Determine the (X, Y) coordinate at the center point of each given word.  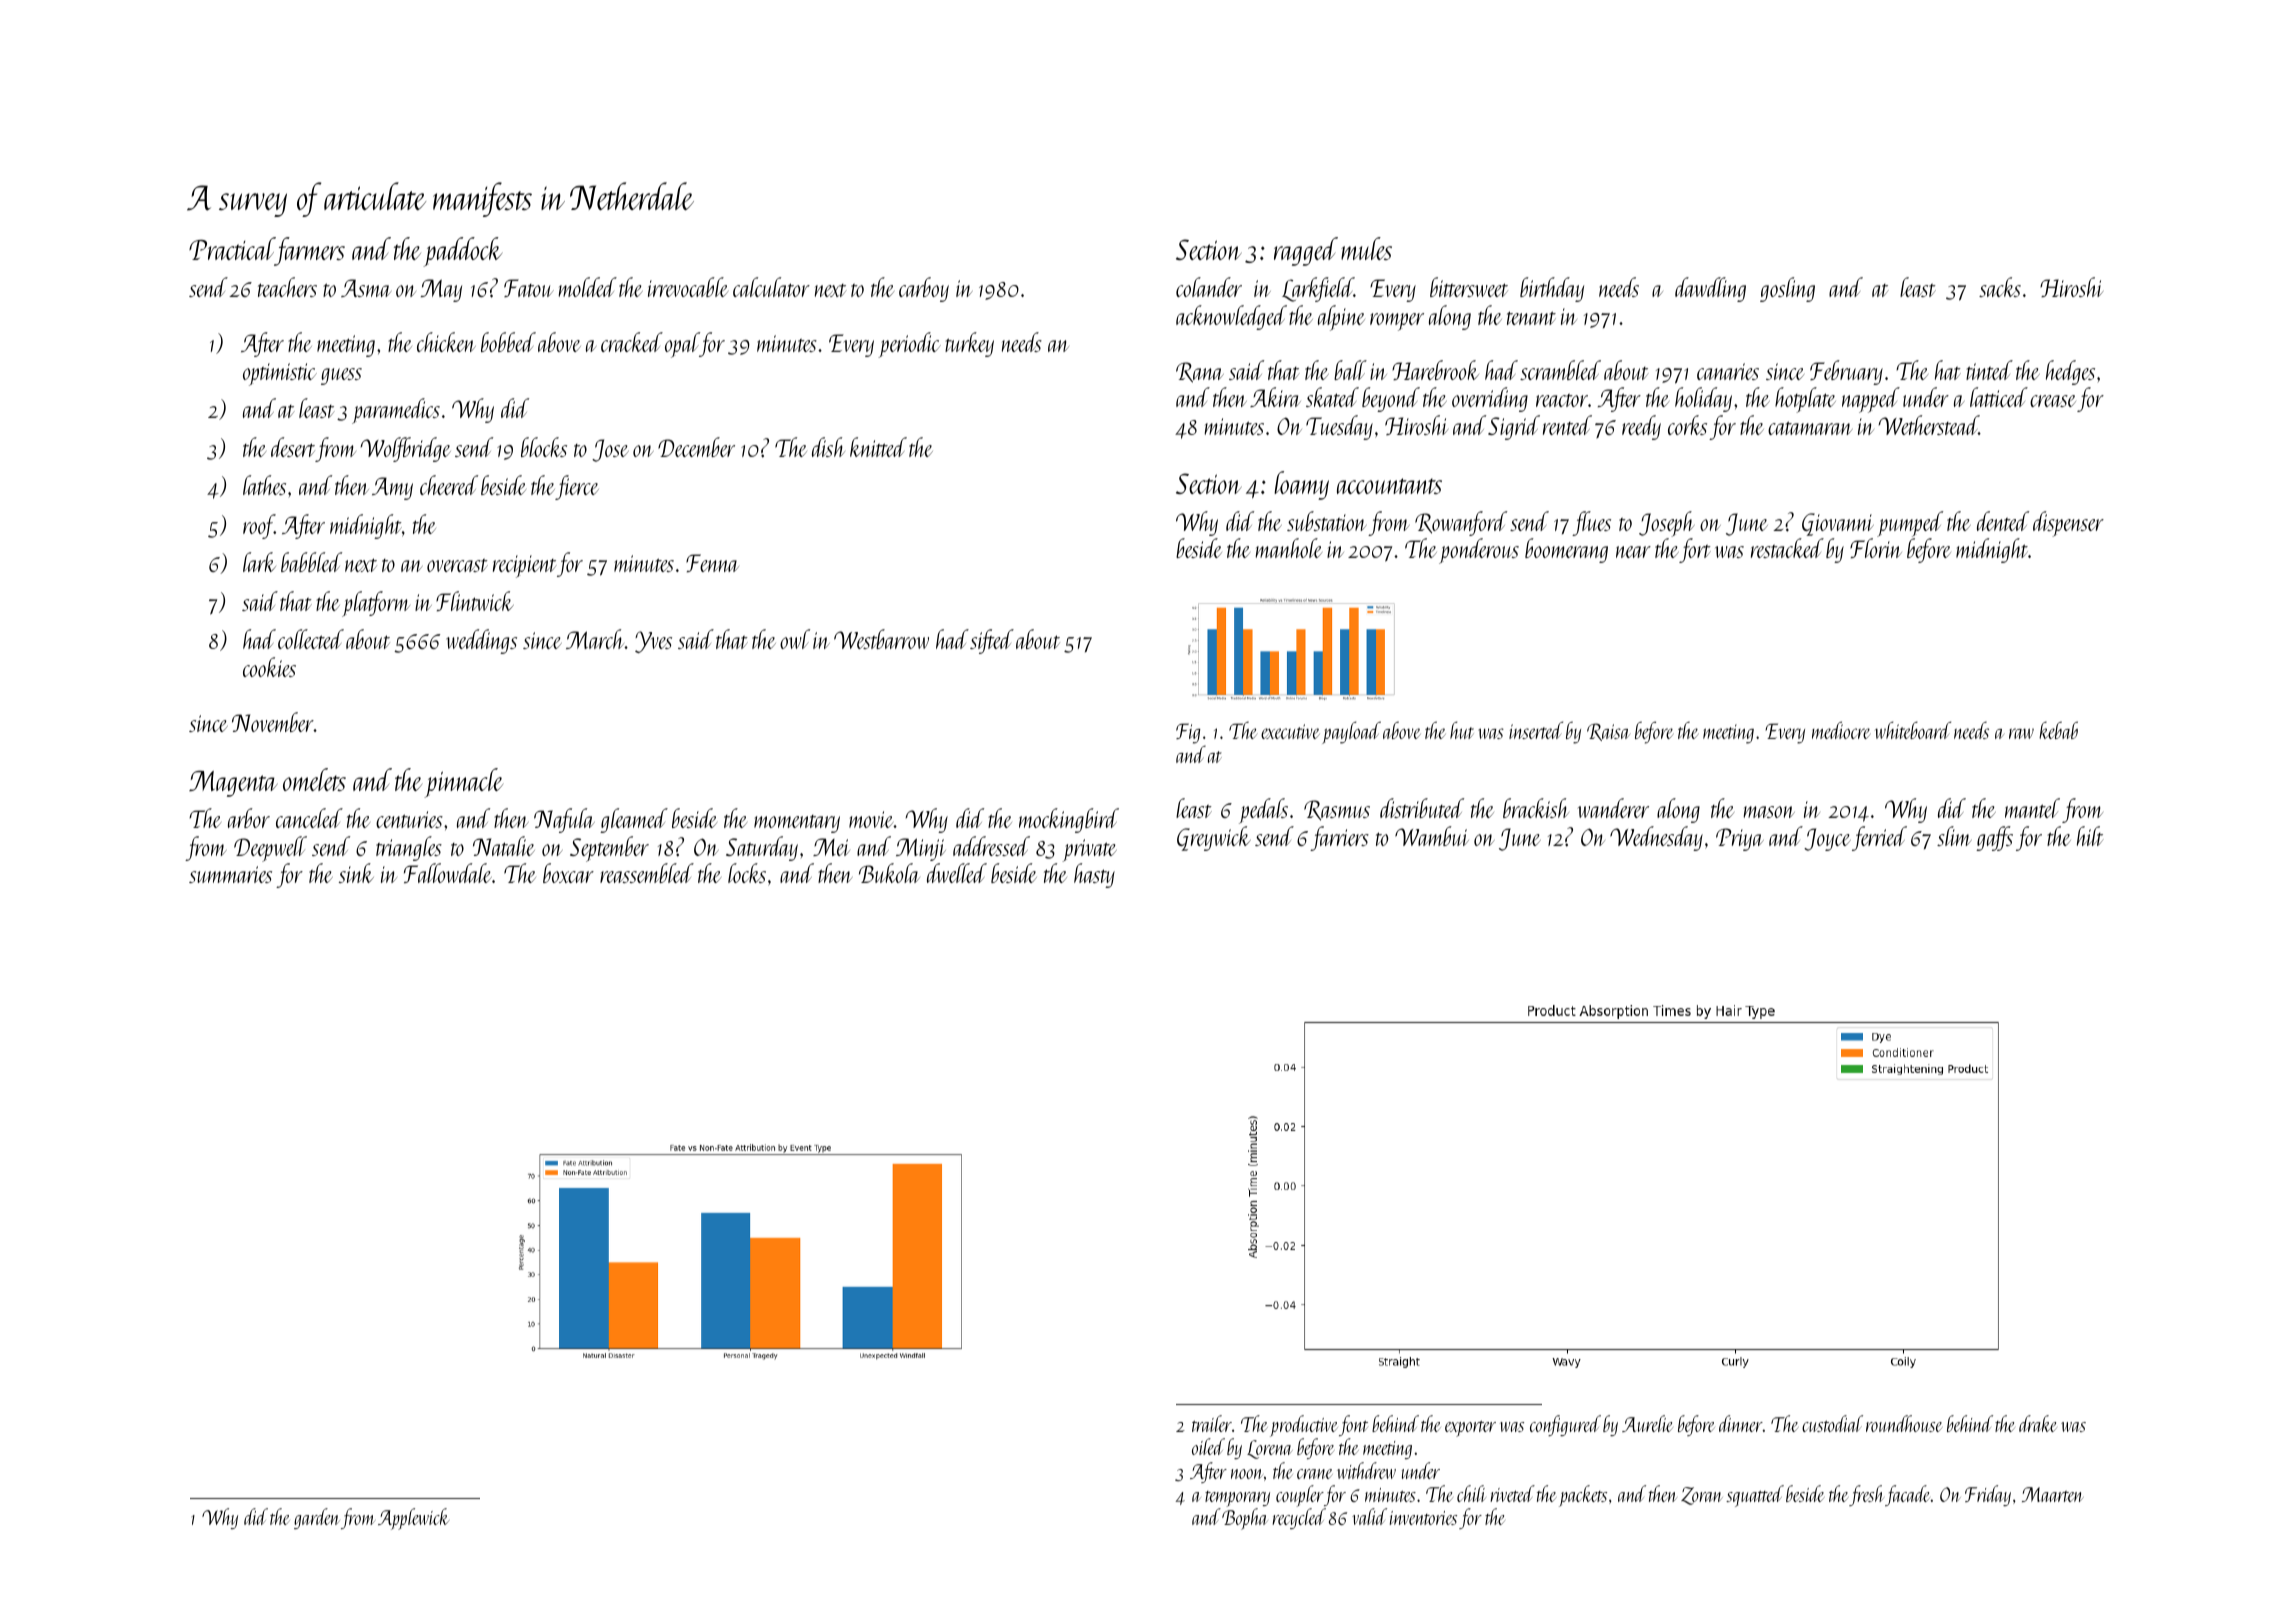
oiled (1208, 1446)
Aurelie (1647, 1423)
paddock (462, 252)
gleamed (634, 820)
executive (1290, 731)
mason (1769, 812)
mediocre (1841, 730)
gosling (1787, 289)
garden (317, 1518)
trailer (1212, 1423)
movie (871, 819)
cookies (269, 667)
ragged (1306, 251)
